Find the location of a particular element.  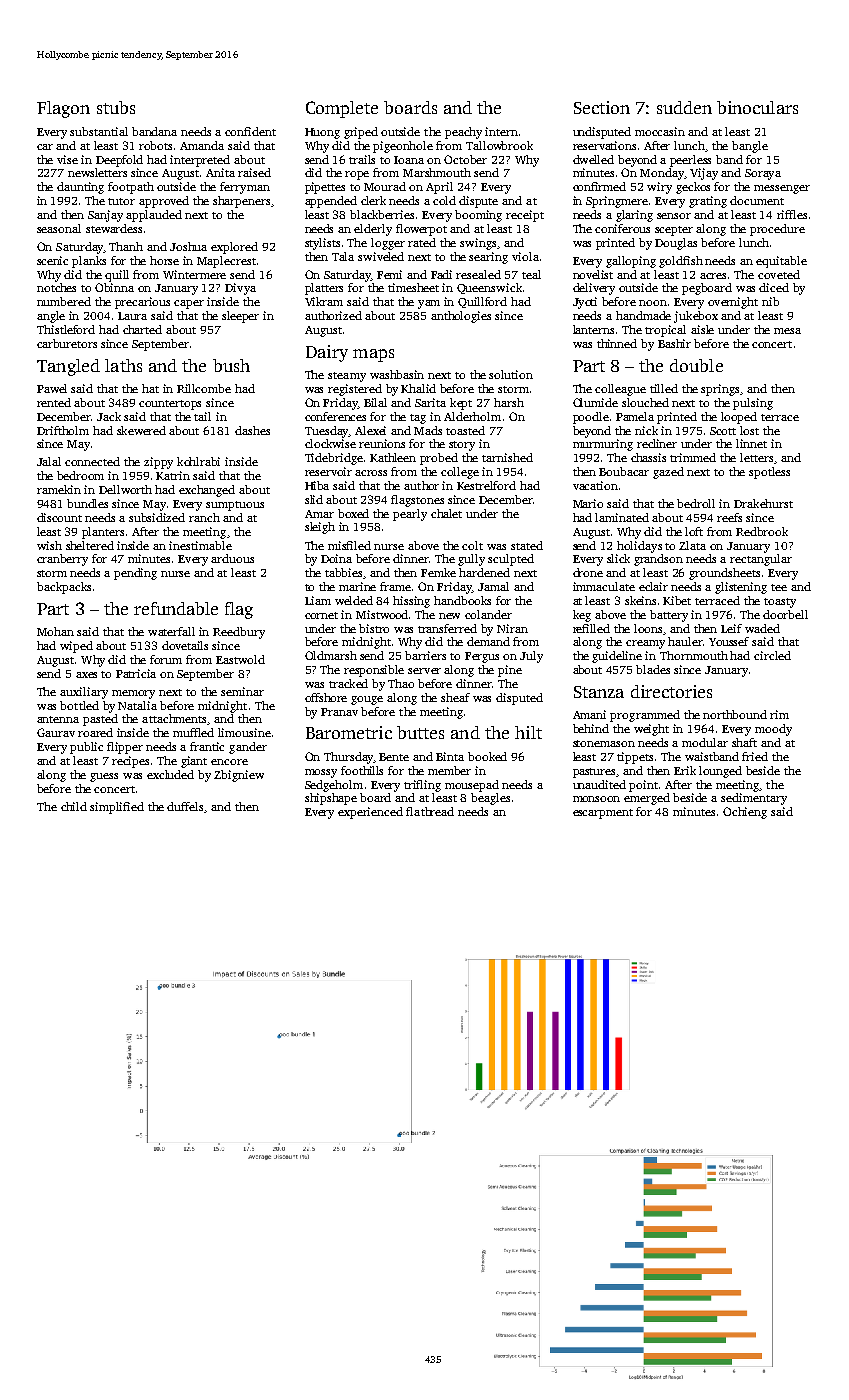

ranch is located at coordinates (204, 517).
